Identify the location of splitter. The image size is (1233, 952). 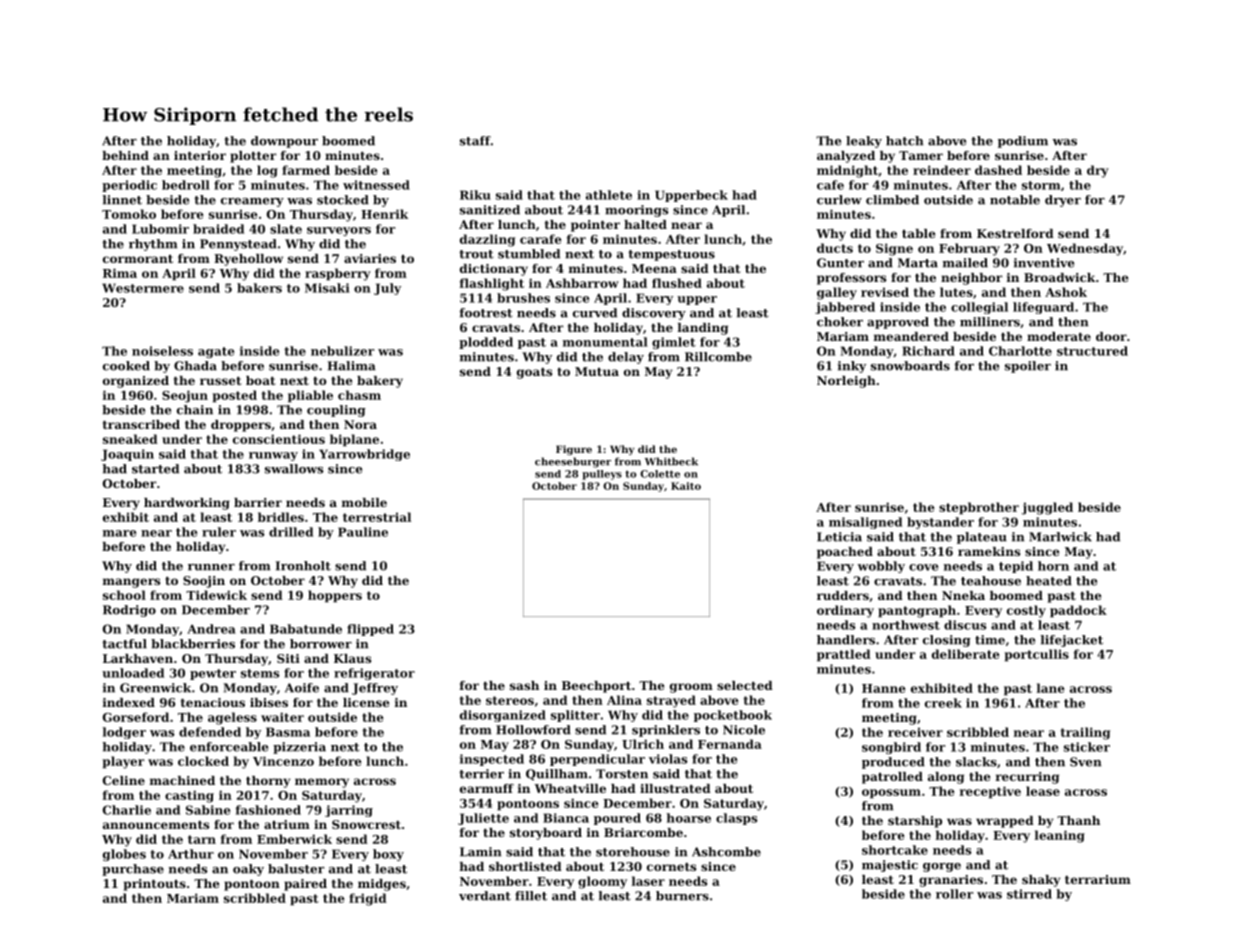
(575, 716).
